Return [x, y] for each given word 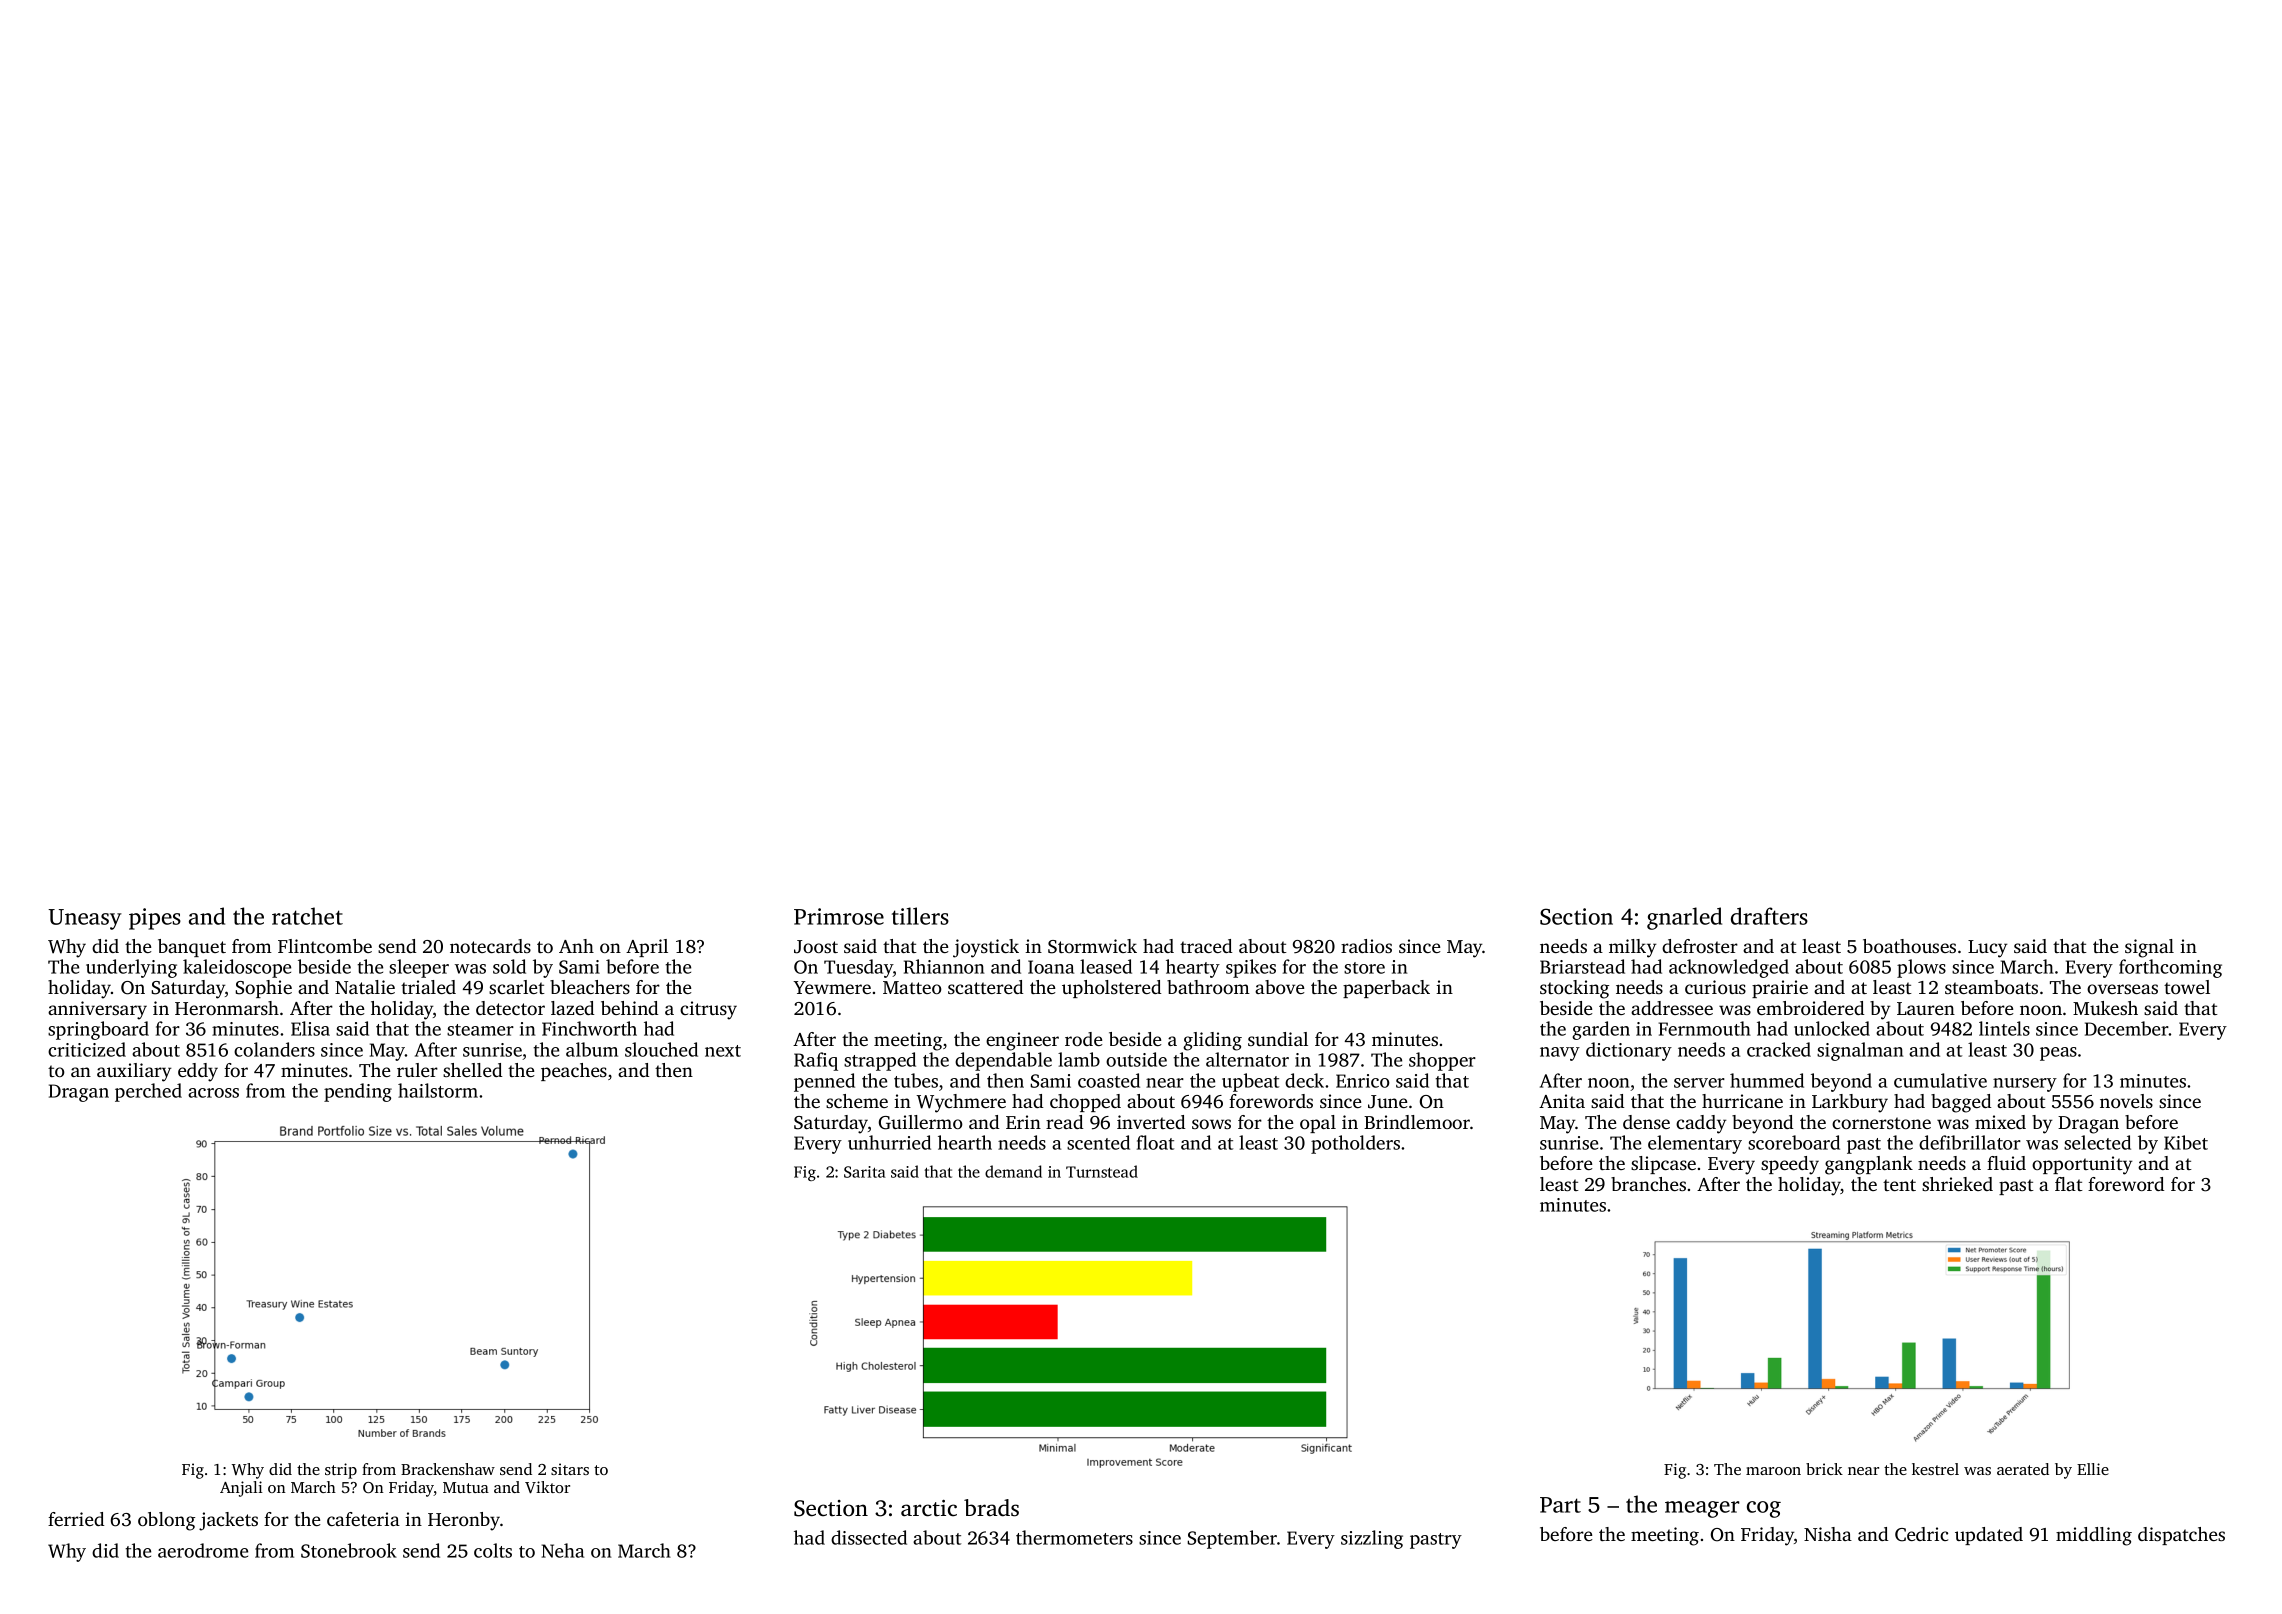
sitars [570, 1469]
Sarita [865, 1172]
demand [1013, 1171]
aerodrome [203, 1550]
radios [1366, 946]
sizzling [1372, 1539]
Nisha [1828, 1534]
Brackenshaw [448, 1469]
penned [824, 1082]
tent [1899, 1185]
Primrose [839, 916]
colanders [274, 1049]
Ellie [2093, 1469]
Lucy [1988, 949]
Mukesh [2105, 1008]
